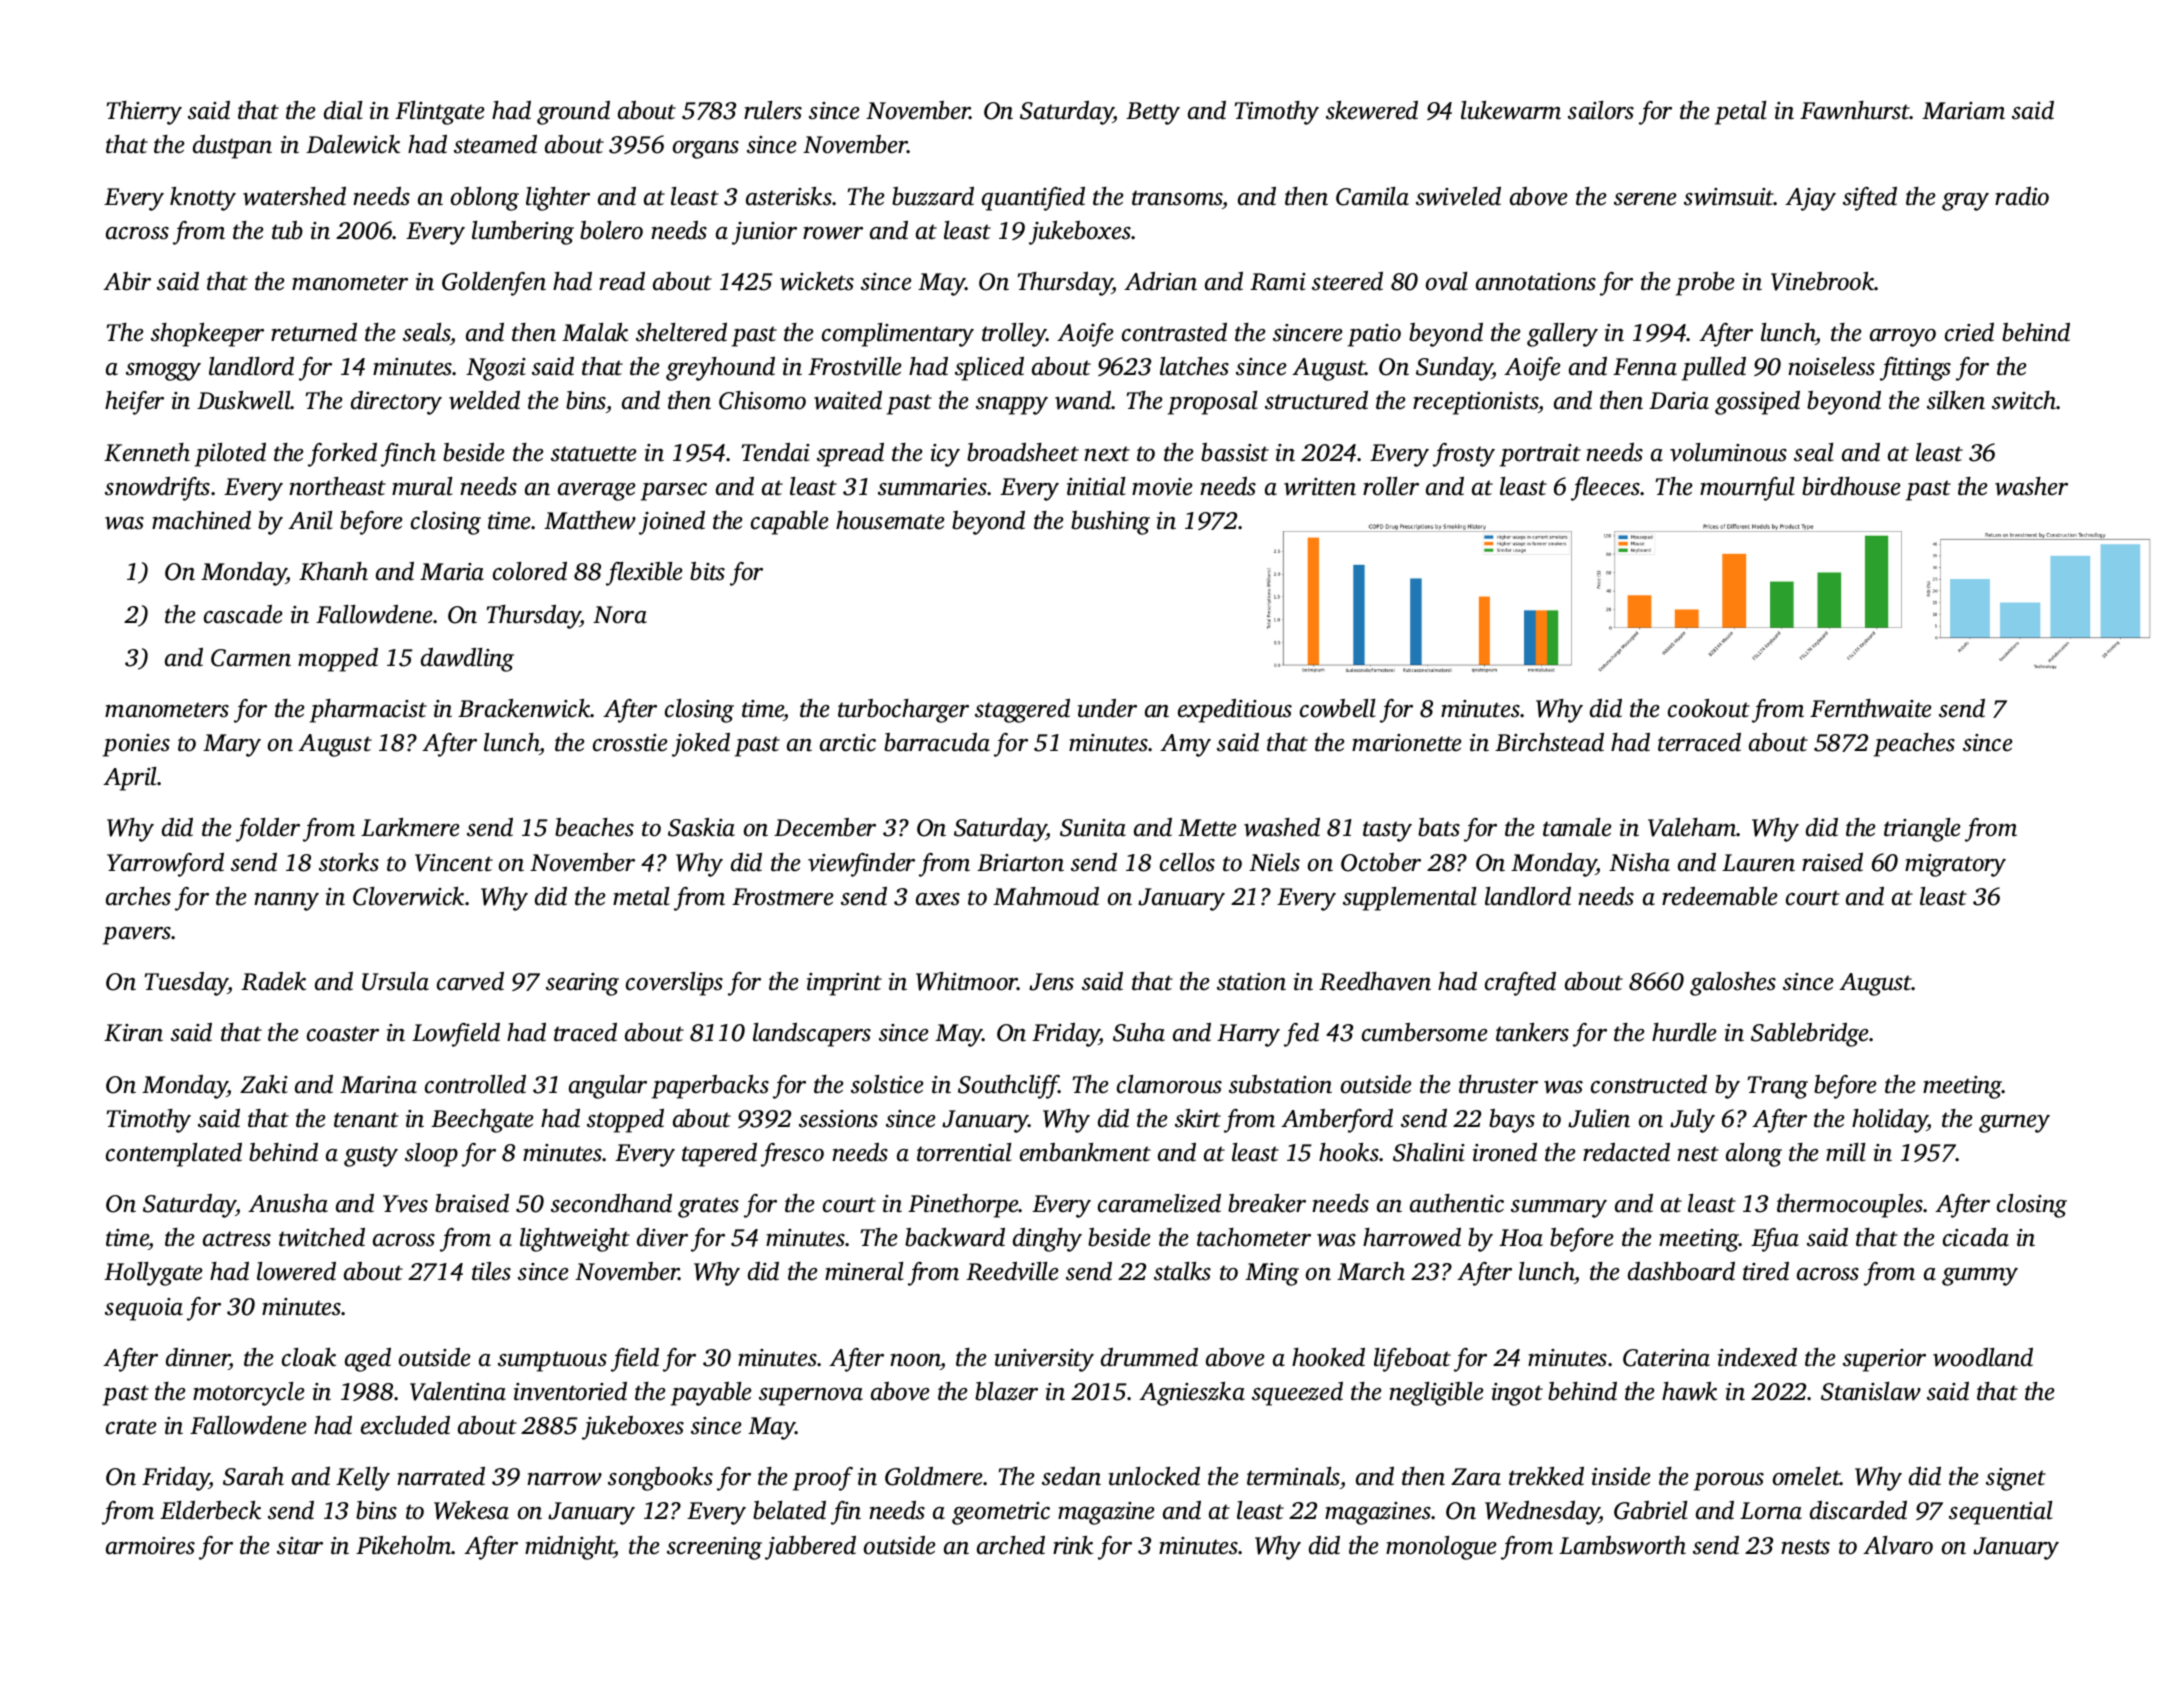  Describe the element at coordinates (1851, 486) in the document. I see `birdhouse` at that location.
